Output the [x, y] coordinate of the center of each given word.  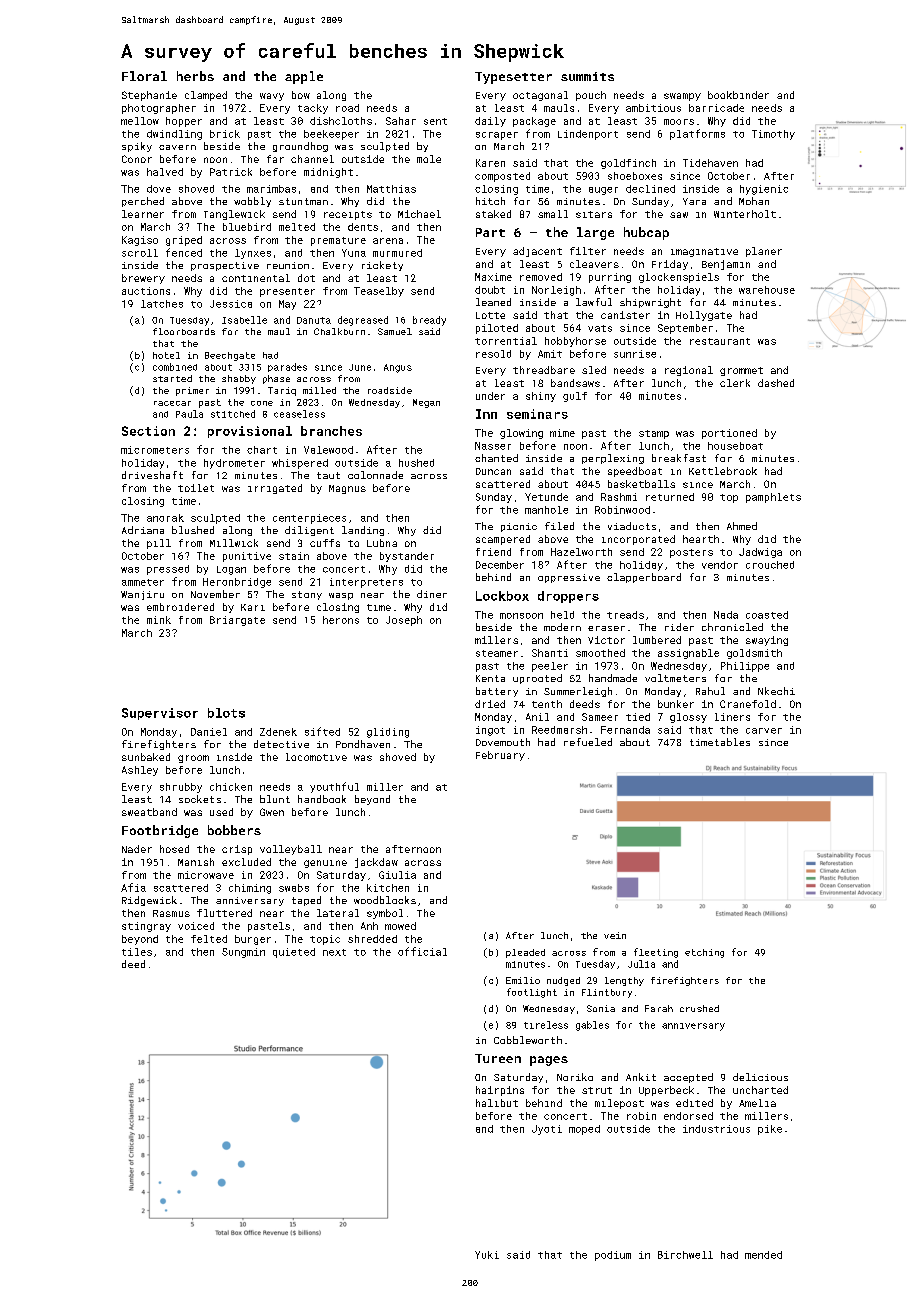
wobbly [252, 202]
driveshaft [152, 475]
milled [319, 390]
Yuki [487, 1255]
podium [613, 1256]
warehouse [767, 290]
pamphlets [773, 498]
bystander [407, 557]
